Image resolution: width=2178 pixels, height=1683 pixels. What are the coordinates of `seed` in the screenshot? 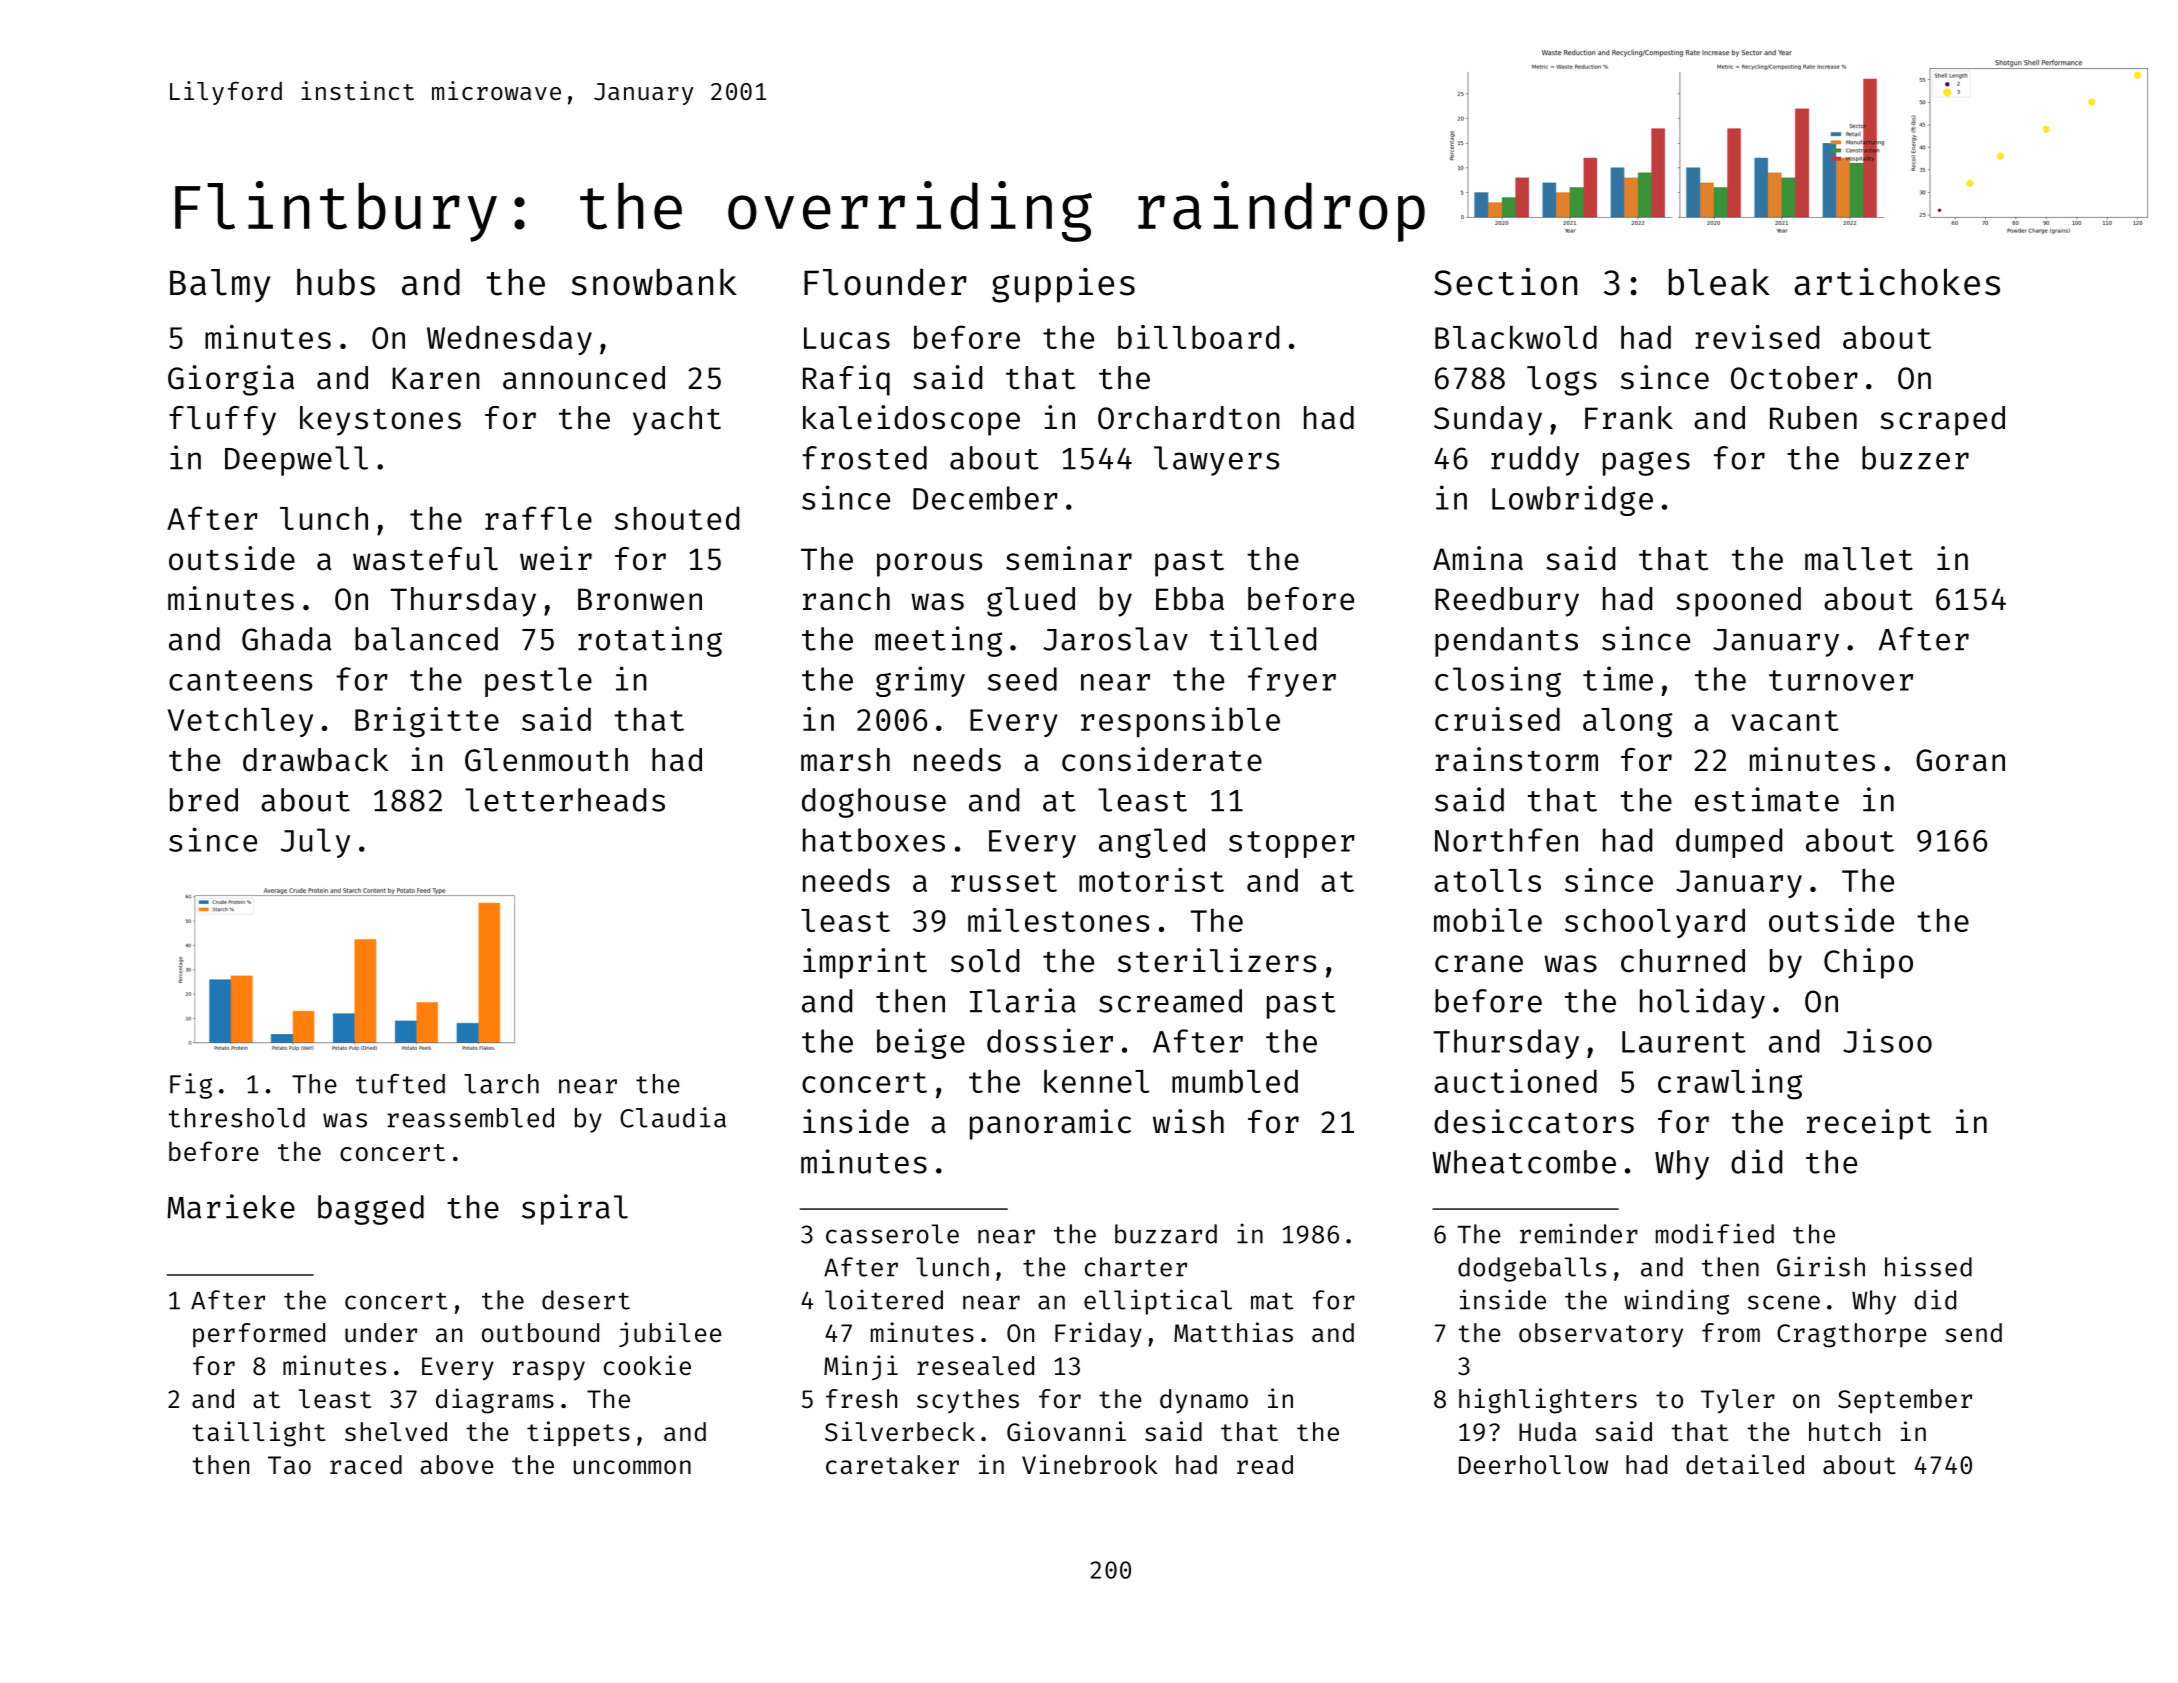 It's located at (1022, 679).
